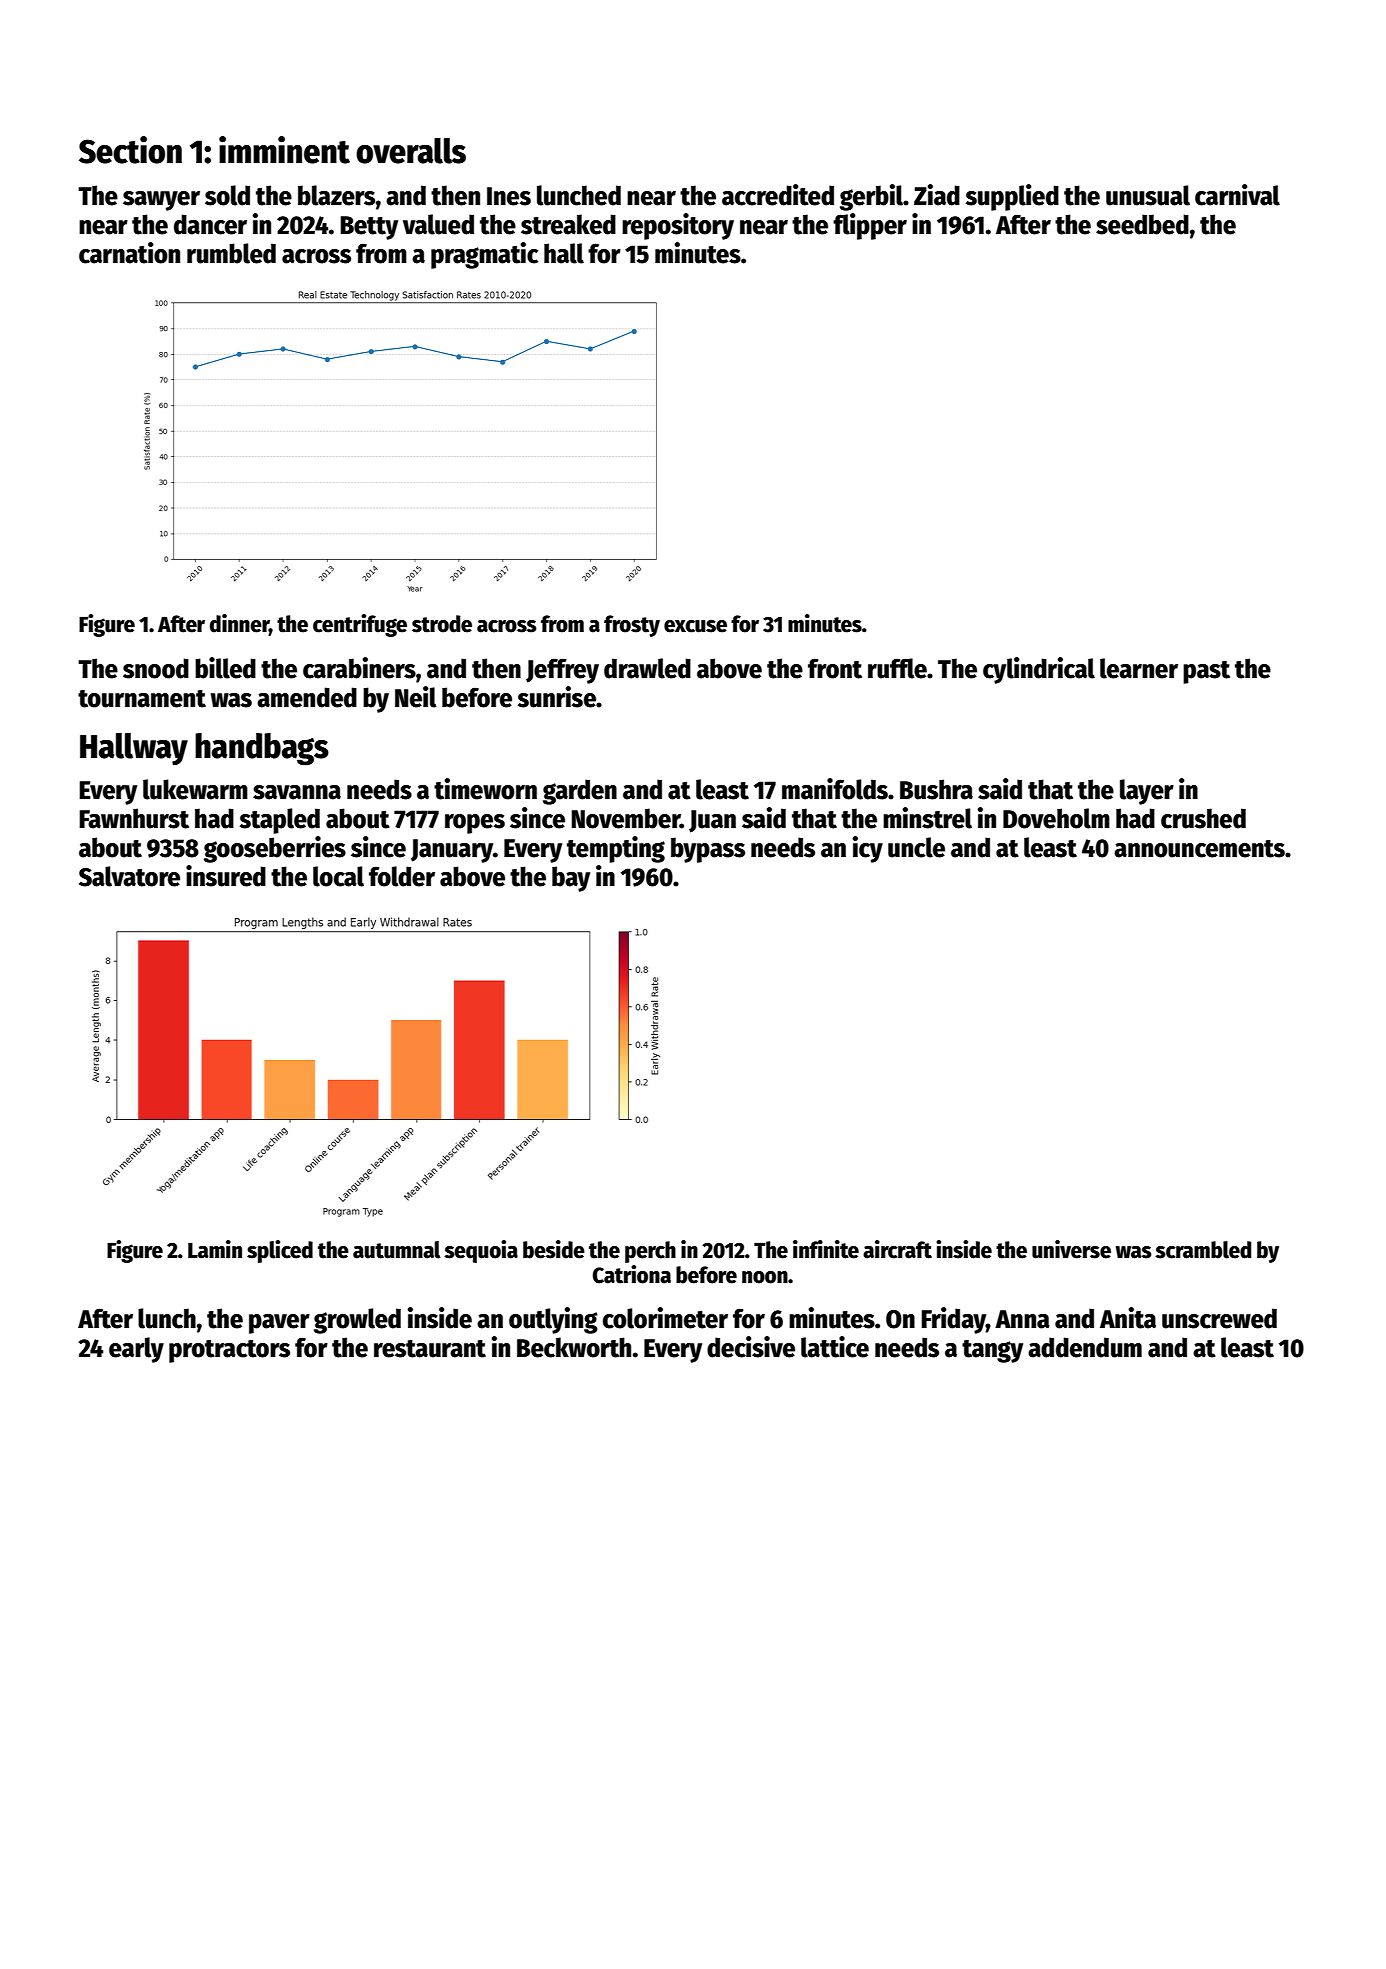 This image has width=1386, height=1969. Describe the element at coordinates (1237, 195) in the image. I see `carnival` at that location.
